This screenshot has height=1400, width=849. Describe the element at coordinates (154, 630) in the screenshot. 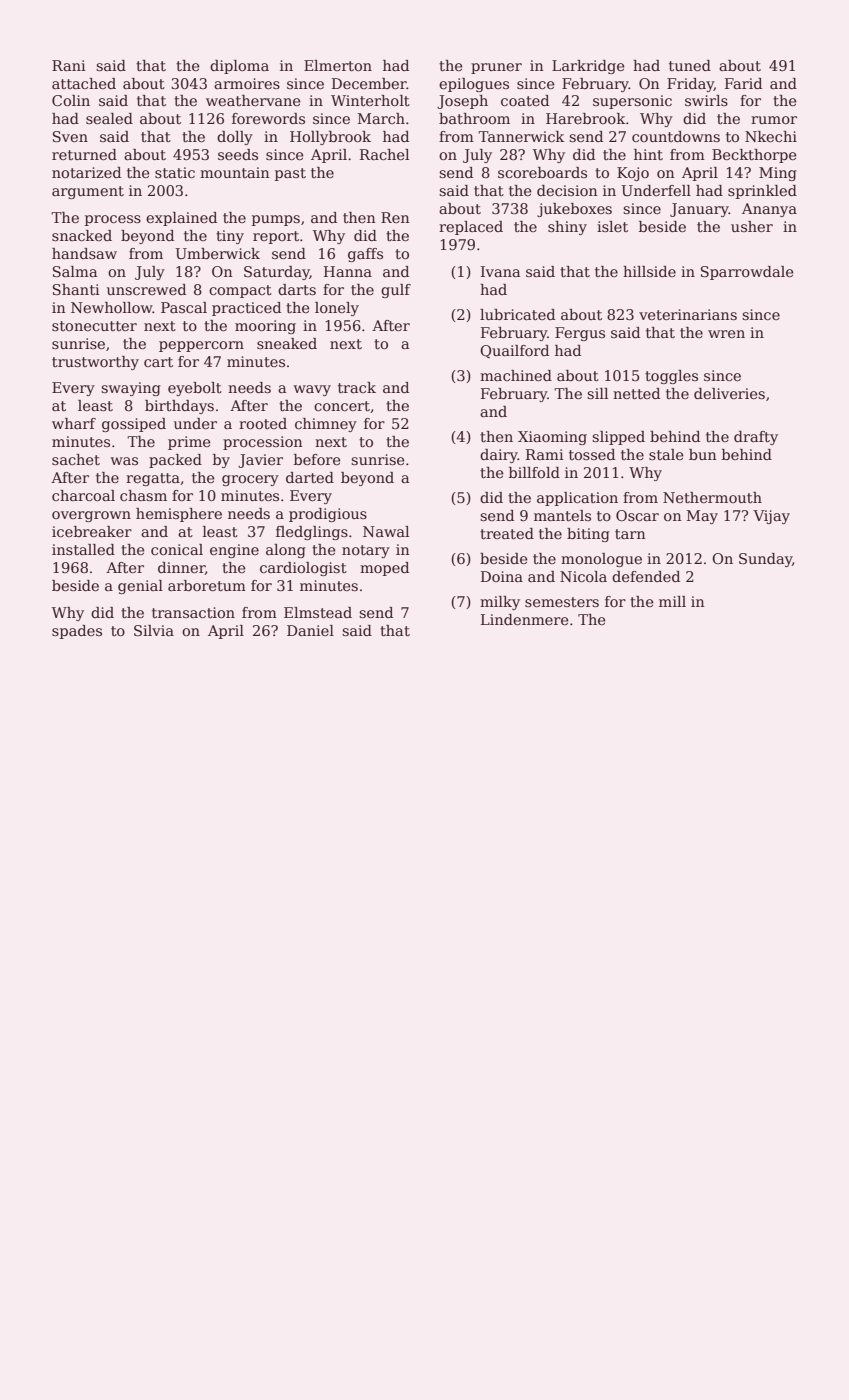

I see `Silvia` at that location.
